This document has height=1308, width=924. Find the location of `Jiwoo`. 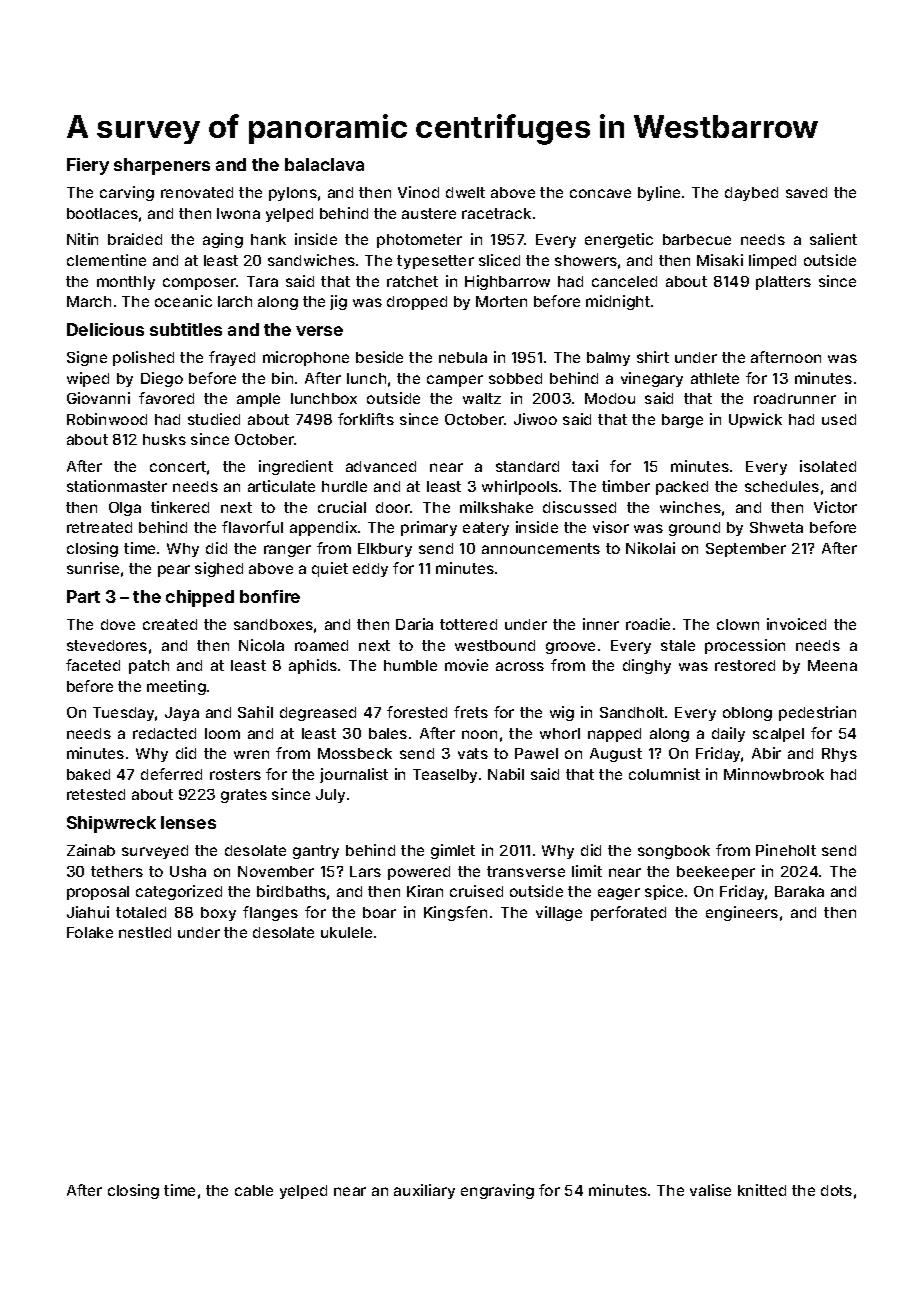

Jiwoo is located at coordinates (535, 419).
